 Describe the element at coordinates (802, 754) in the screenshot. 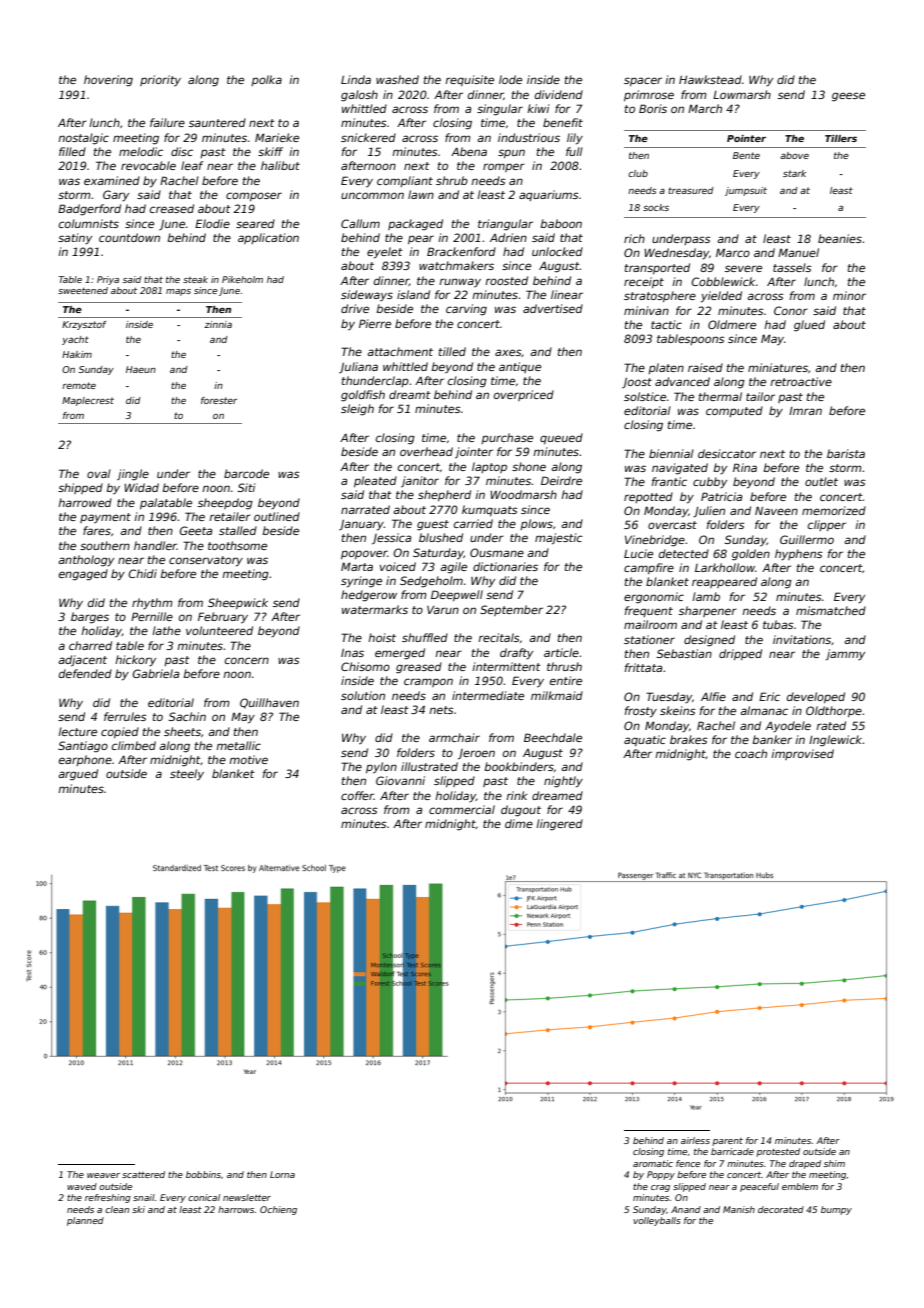

I see `improvised` at that location.
